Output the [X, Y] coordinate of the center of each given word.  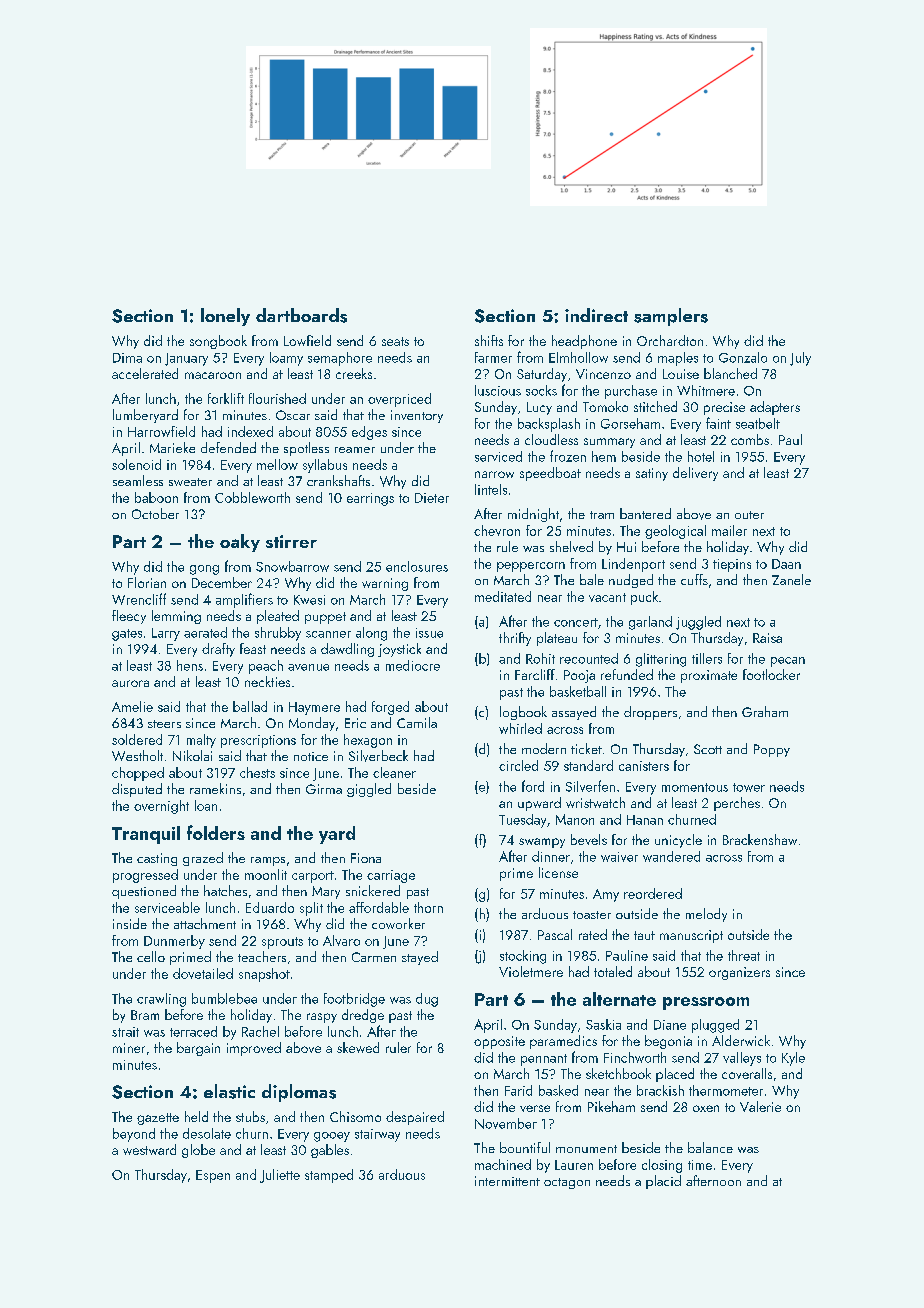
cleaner [394, 772]
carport [313, 877]
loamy [286, 359]
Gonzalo [743, 357]
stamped [329, 1176]
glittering [661, 660]
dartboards [301, 315]
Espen [213, 1176]
